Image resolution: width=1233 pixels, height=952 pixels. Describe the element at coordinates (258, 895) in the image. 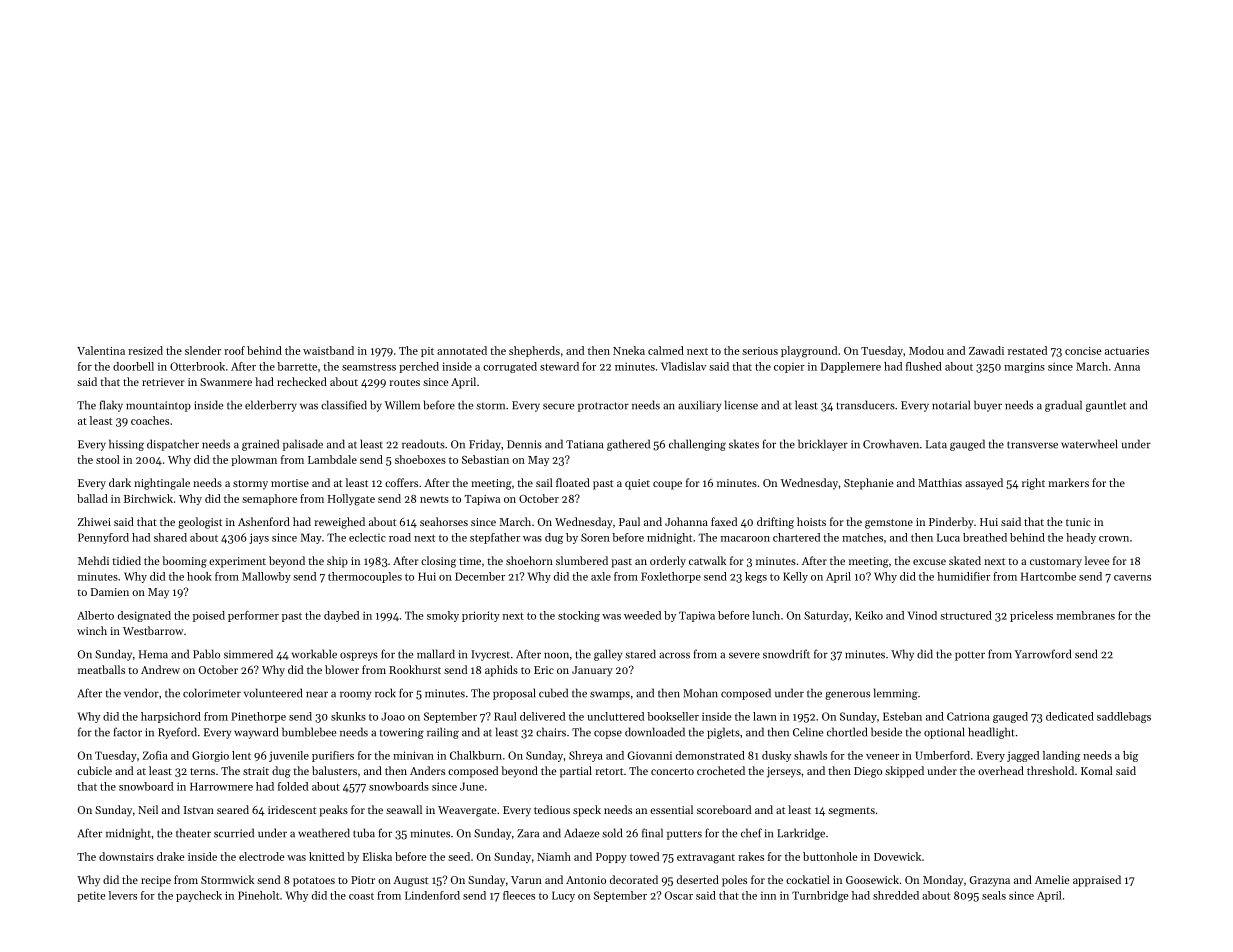

I see `Pineholt` at that location.
